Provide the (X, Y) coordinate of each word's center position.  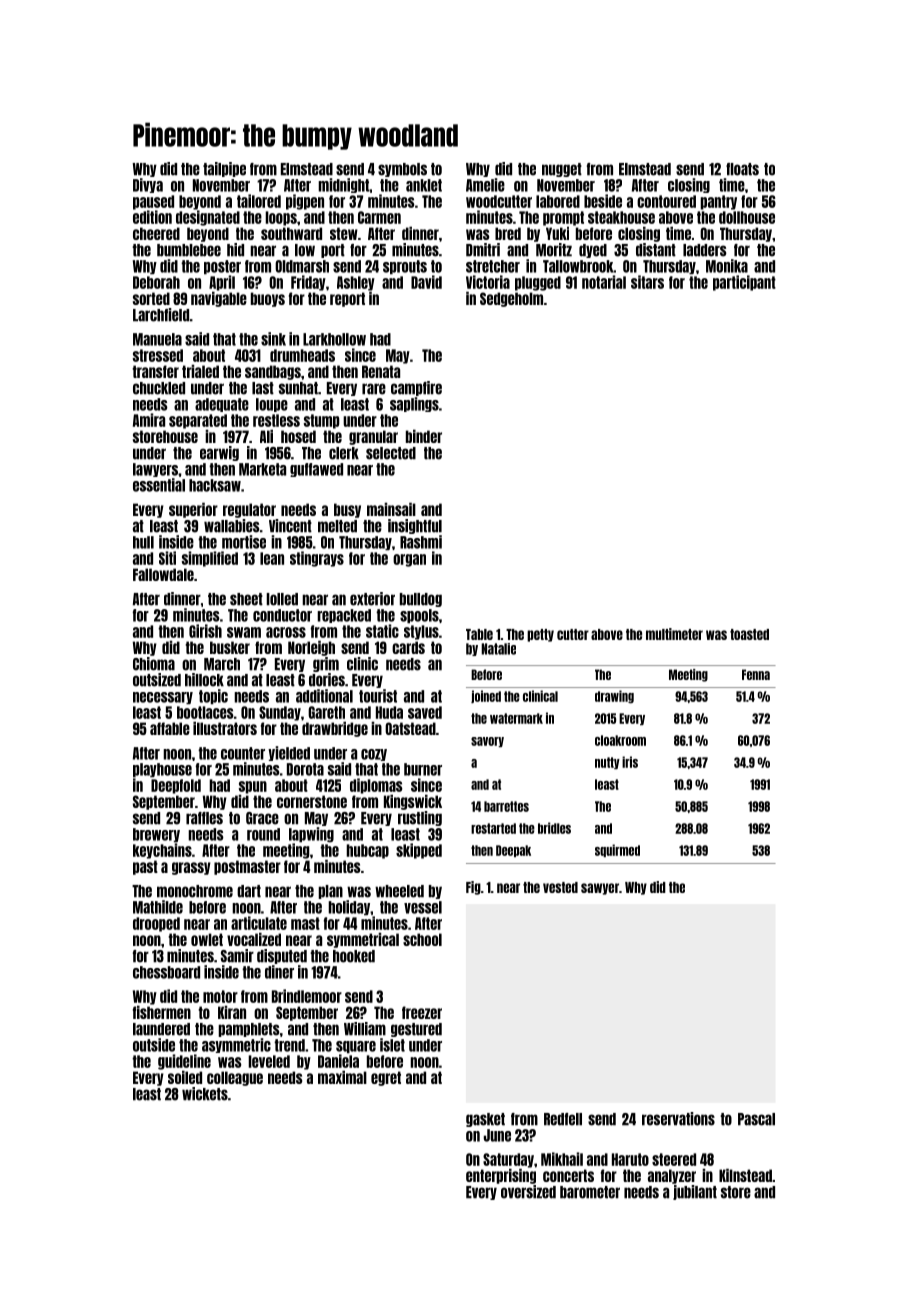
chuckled (159, 388)
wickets (205, 1094)
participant (744, 283)
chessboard (166, 972)
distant (656, 250)
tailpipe (224, 169)
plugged (538, 283)
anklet (424, 185)
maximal (342, 1077)
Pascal (756, 1119)
